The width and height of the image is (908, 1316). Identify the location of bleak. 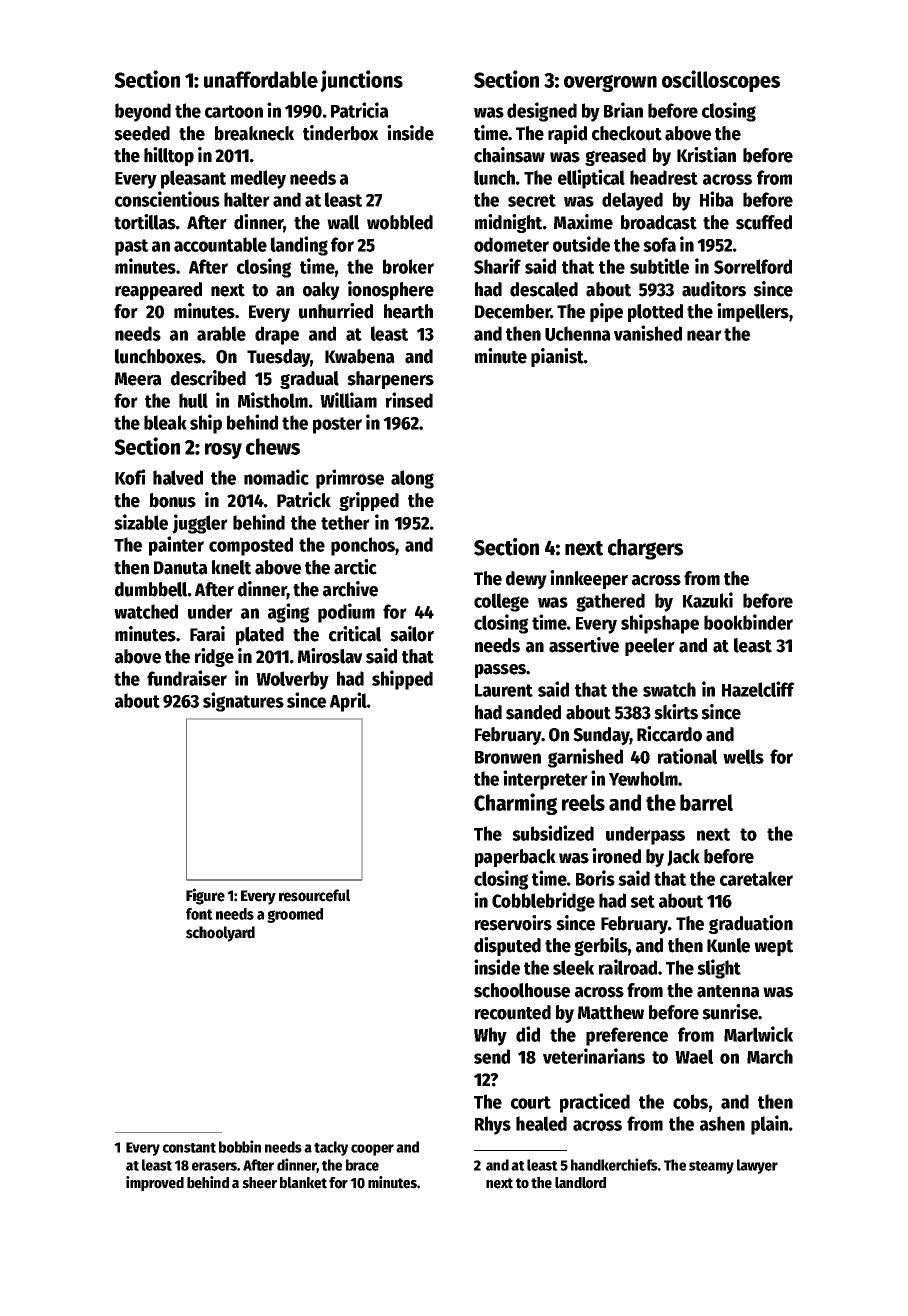
(165, 422).
